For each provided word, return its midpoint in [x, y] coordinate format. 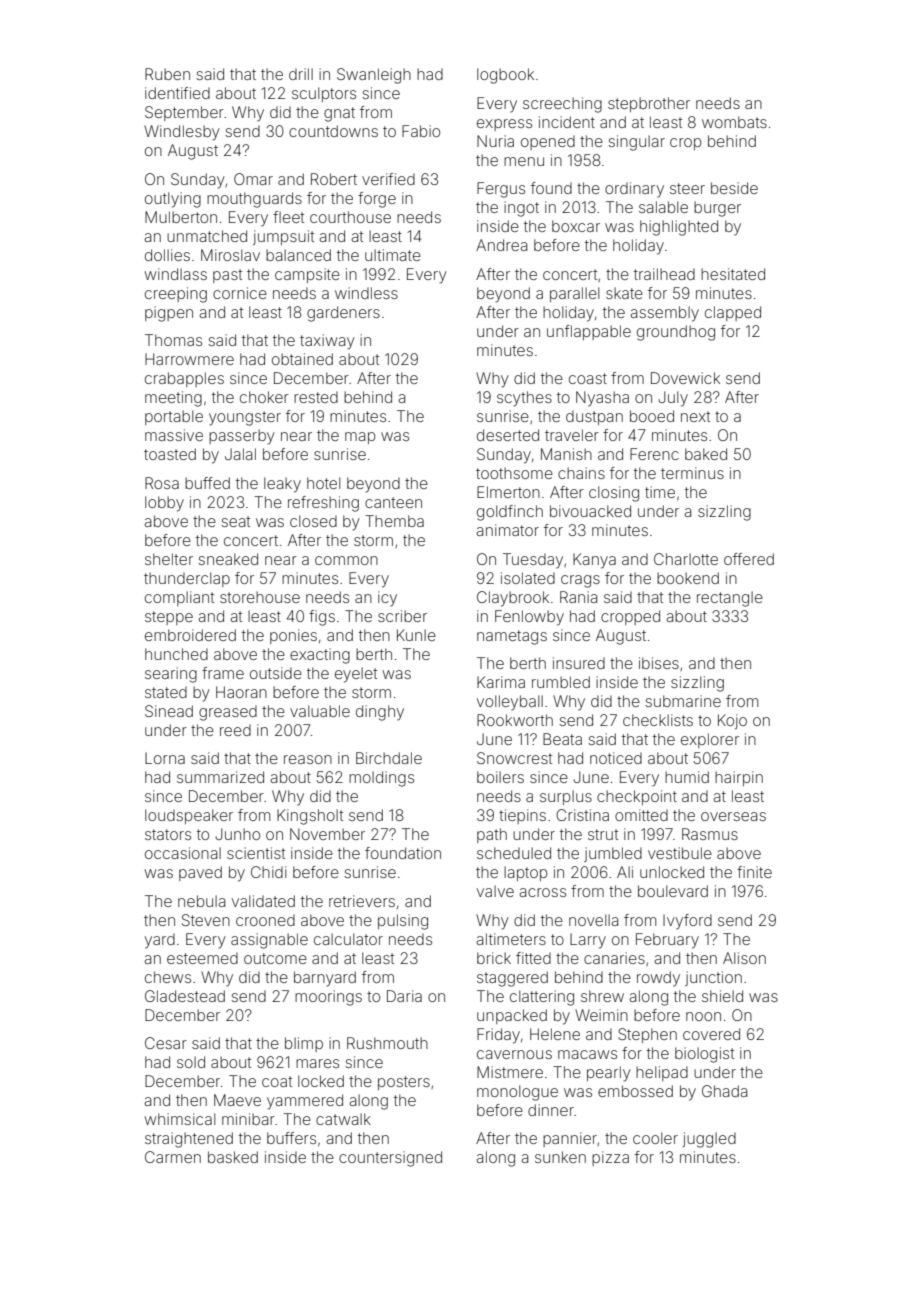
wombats [734, 122]
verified [388, 179]
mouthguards [254, 200]
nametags [512, 637]
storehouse [260, 597]
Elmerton [508, 492]
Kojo [732, 721]
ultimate [393, 255]
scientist [256, 853]
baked [706, 454]
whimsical [180, 1119]
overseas [733, 816]
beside [734, 188]
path [492, 835]
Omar [253, 179]
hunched [176, 654]
